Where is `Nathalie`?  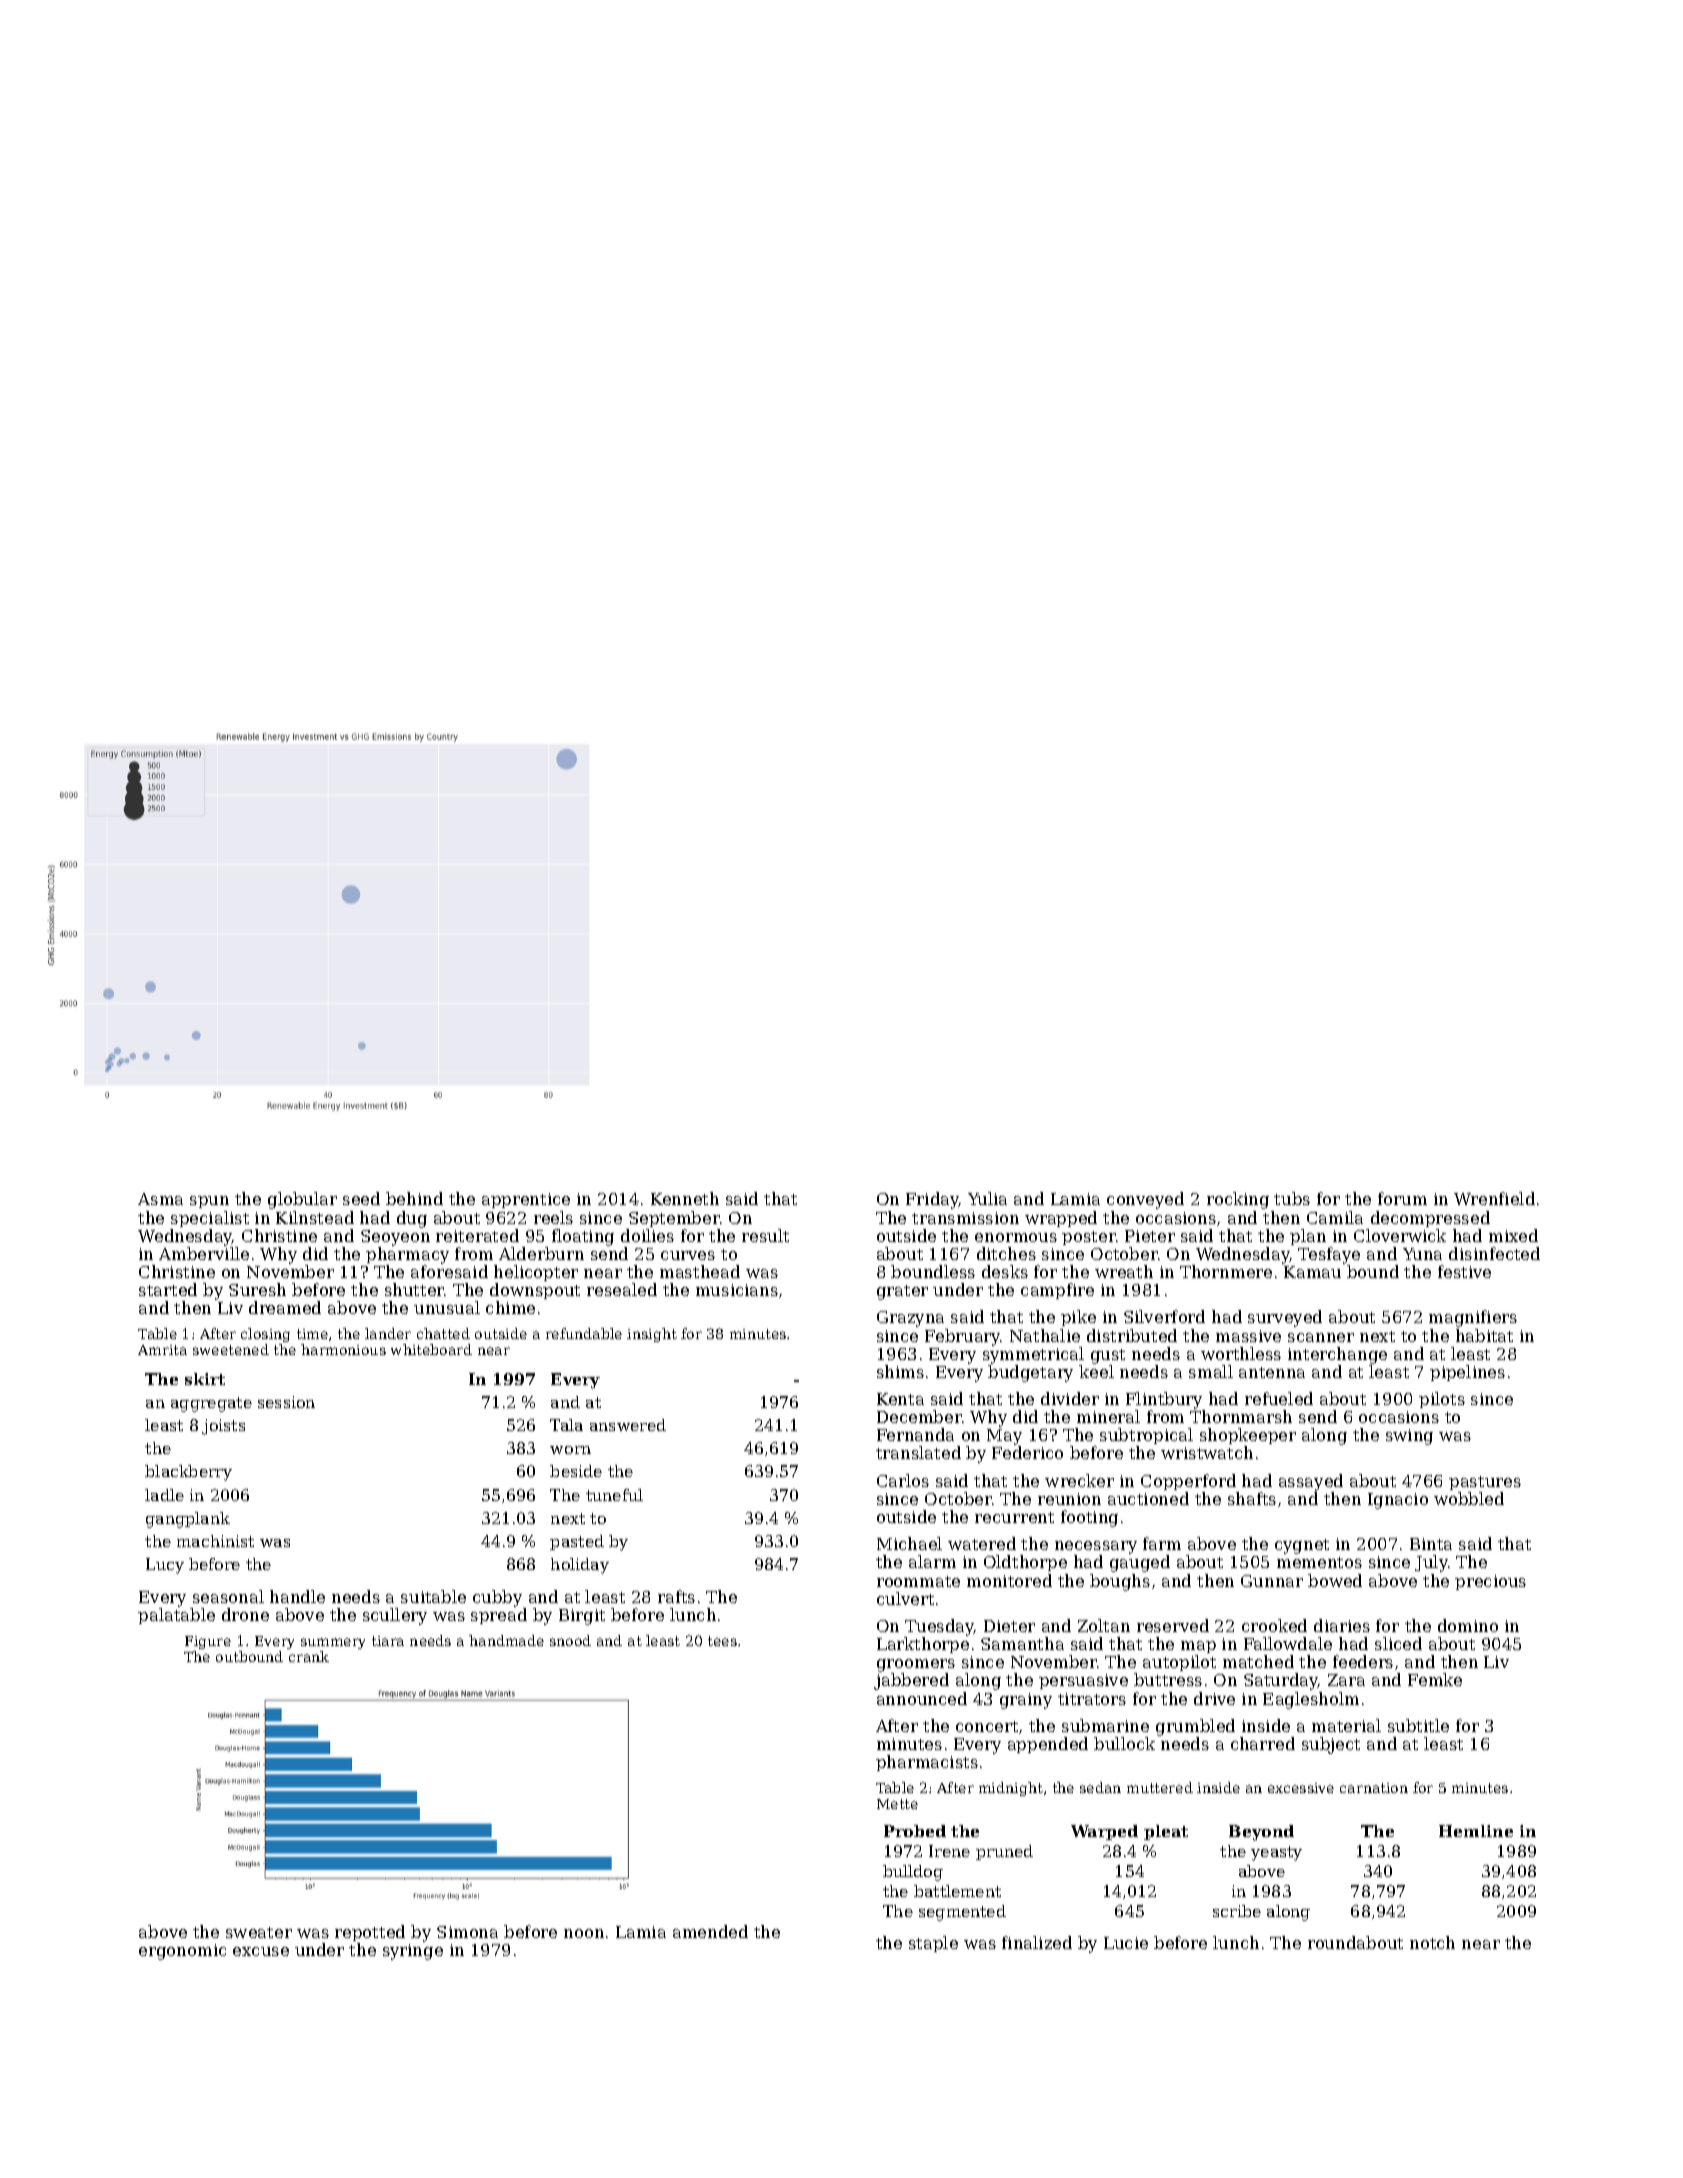 Nathalie is located at coordinates (1045, 1335).
